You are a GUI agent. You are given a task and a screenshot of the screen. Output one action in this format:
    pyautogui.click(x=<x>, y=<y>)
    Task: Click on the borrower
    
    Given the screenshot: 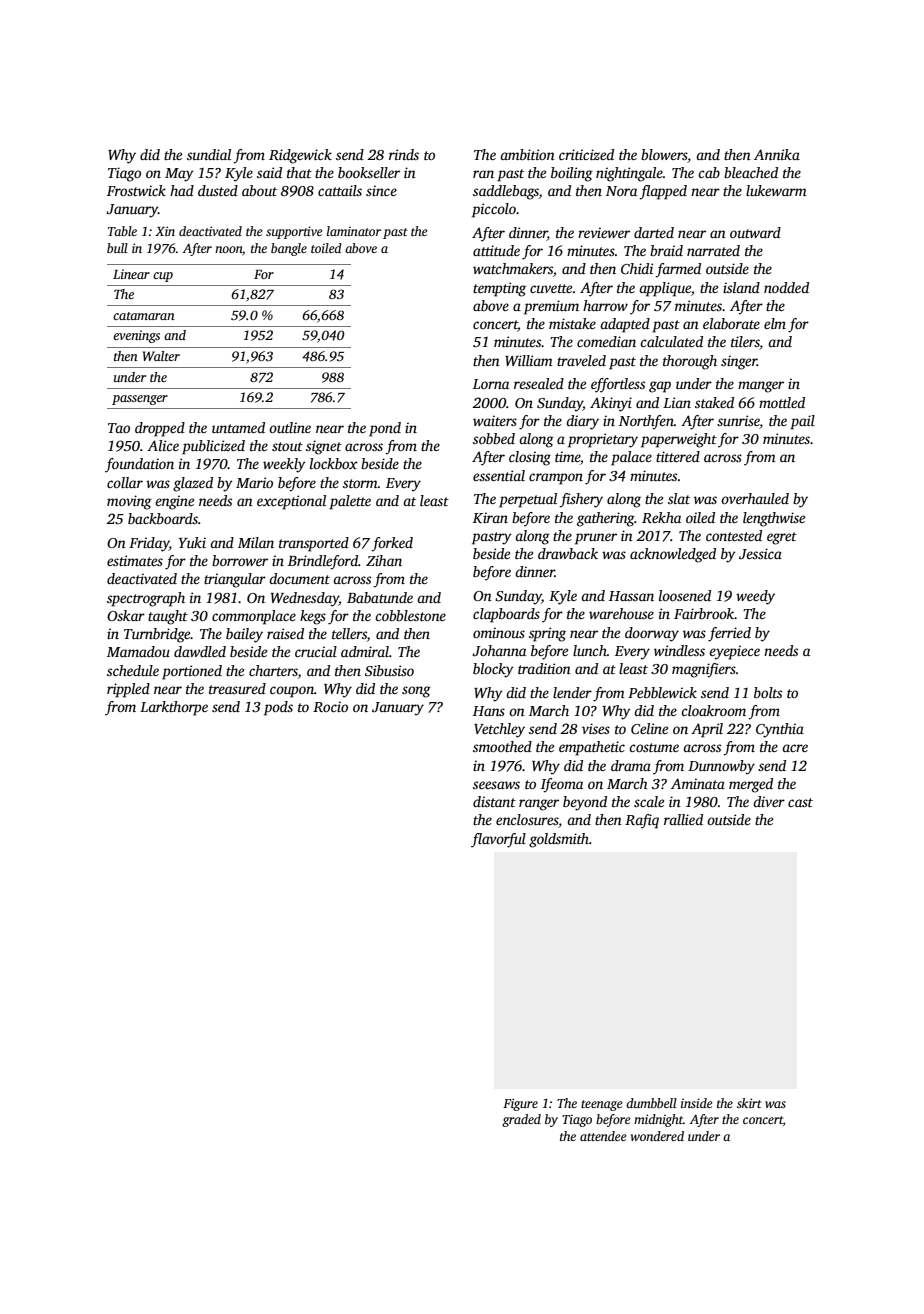 What is the action you would take?
    pyautogui.click(x=240, y=560)
